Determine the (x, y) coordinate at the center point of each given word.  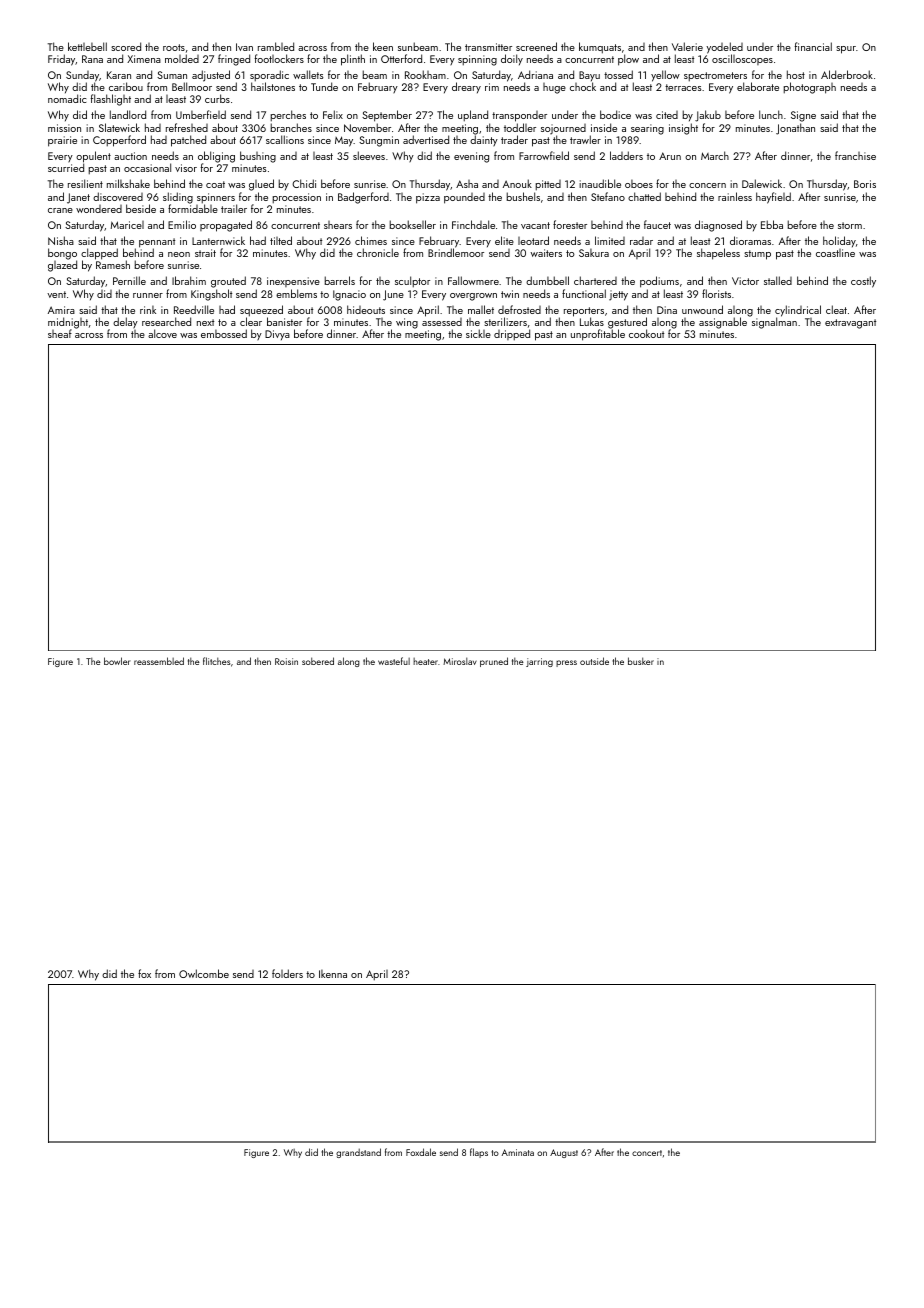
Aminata (518, 1152)
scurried (66, 168)
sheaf (60, 333)
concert (647, 1153)
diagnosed (718, 226)
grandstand (358, 1153)
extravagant (850, 324)
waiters (546, 253)
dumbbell (547, 280)
